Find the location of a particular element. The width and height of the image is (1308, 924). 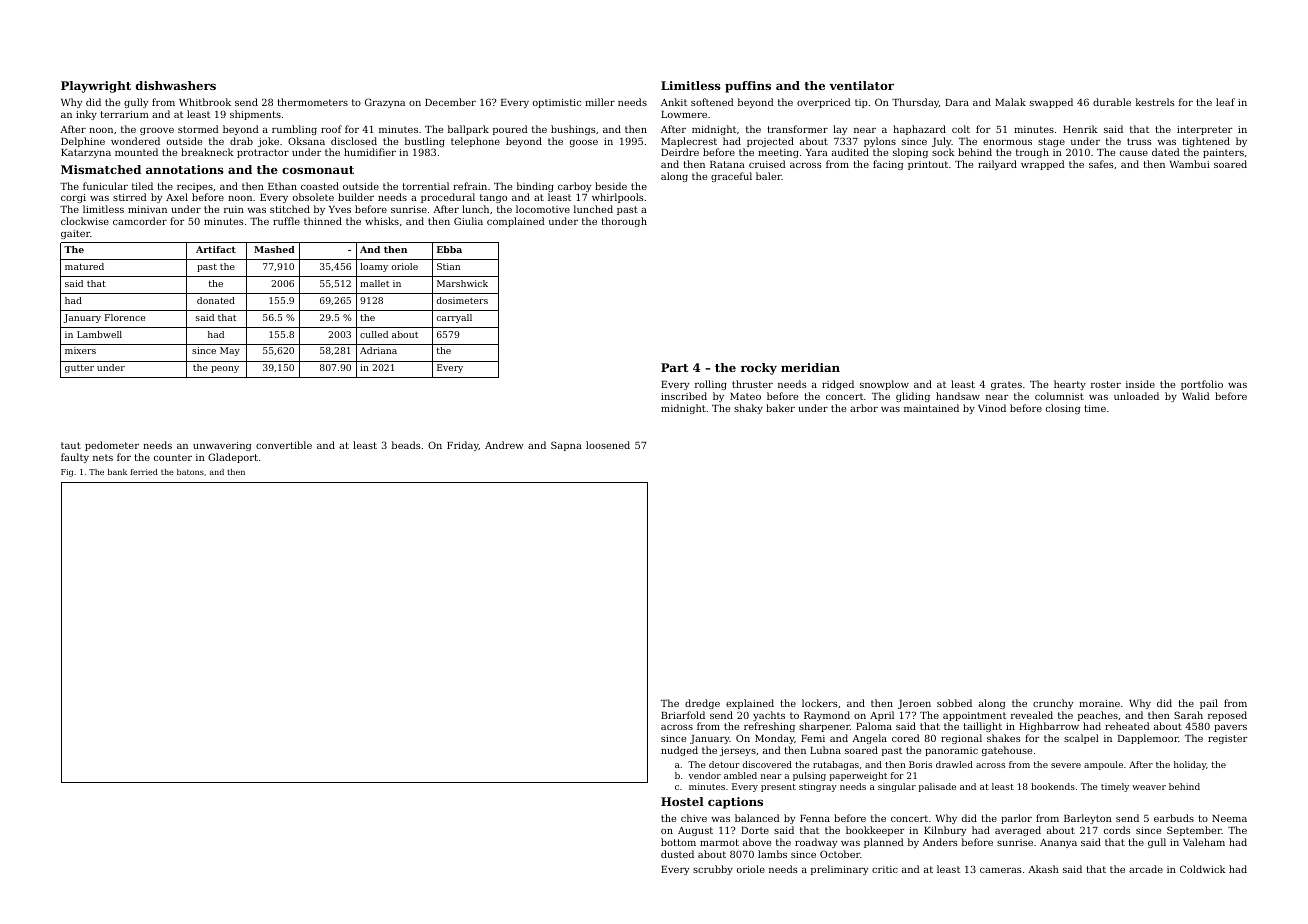

portfolio is located at coordinates (1202, 385).
